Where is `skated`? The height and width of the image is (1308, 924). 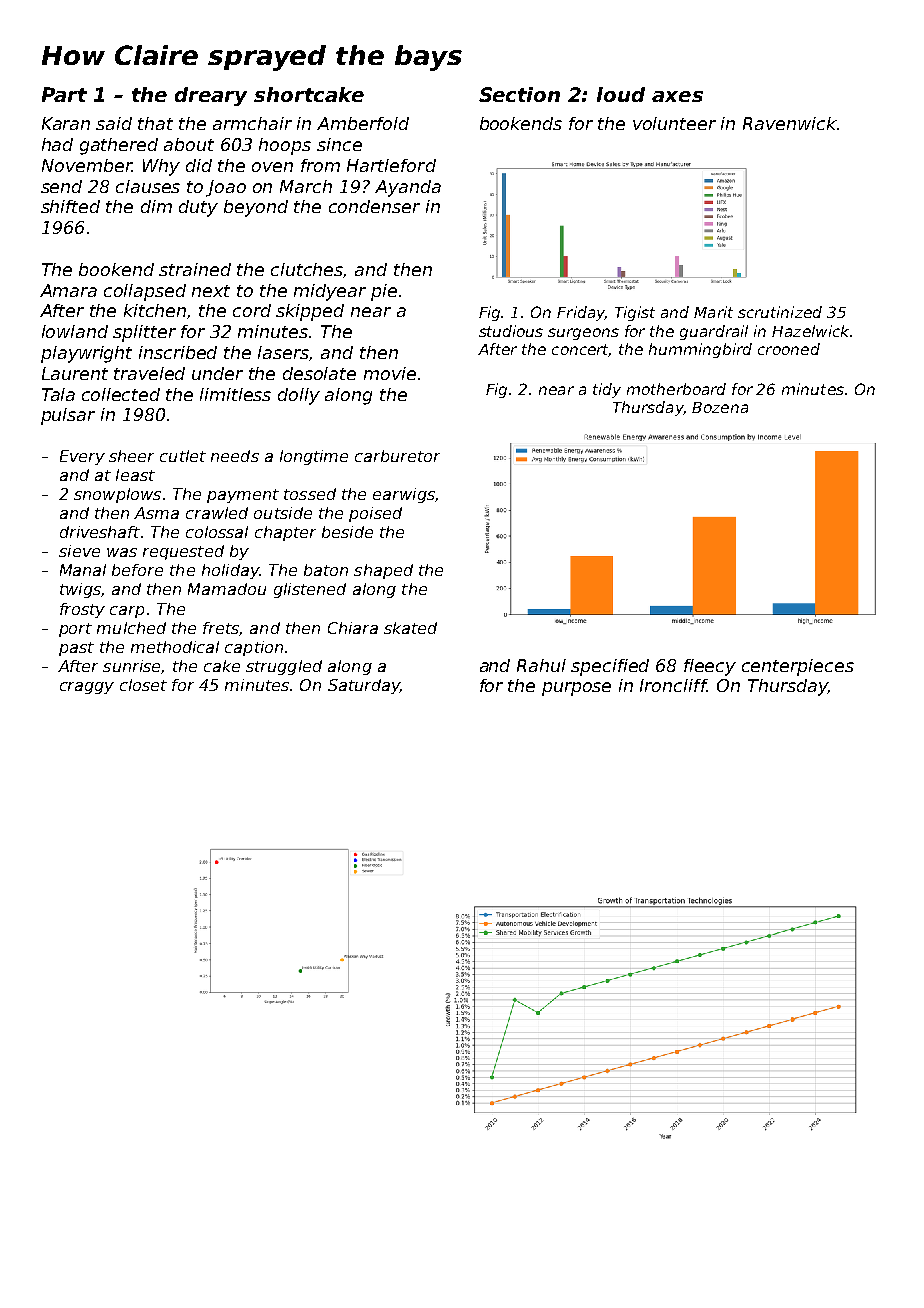 skated is located at coordinates (410, 628).
